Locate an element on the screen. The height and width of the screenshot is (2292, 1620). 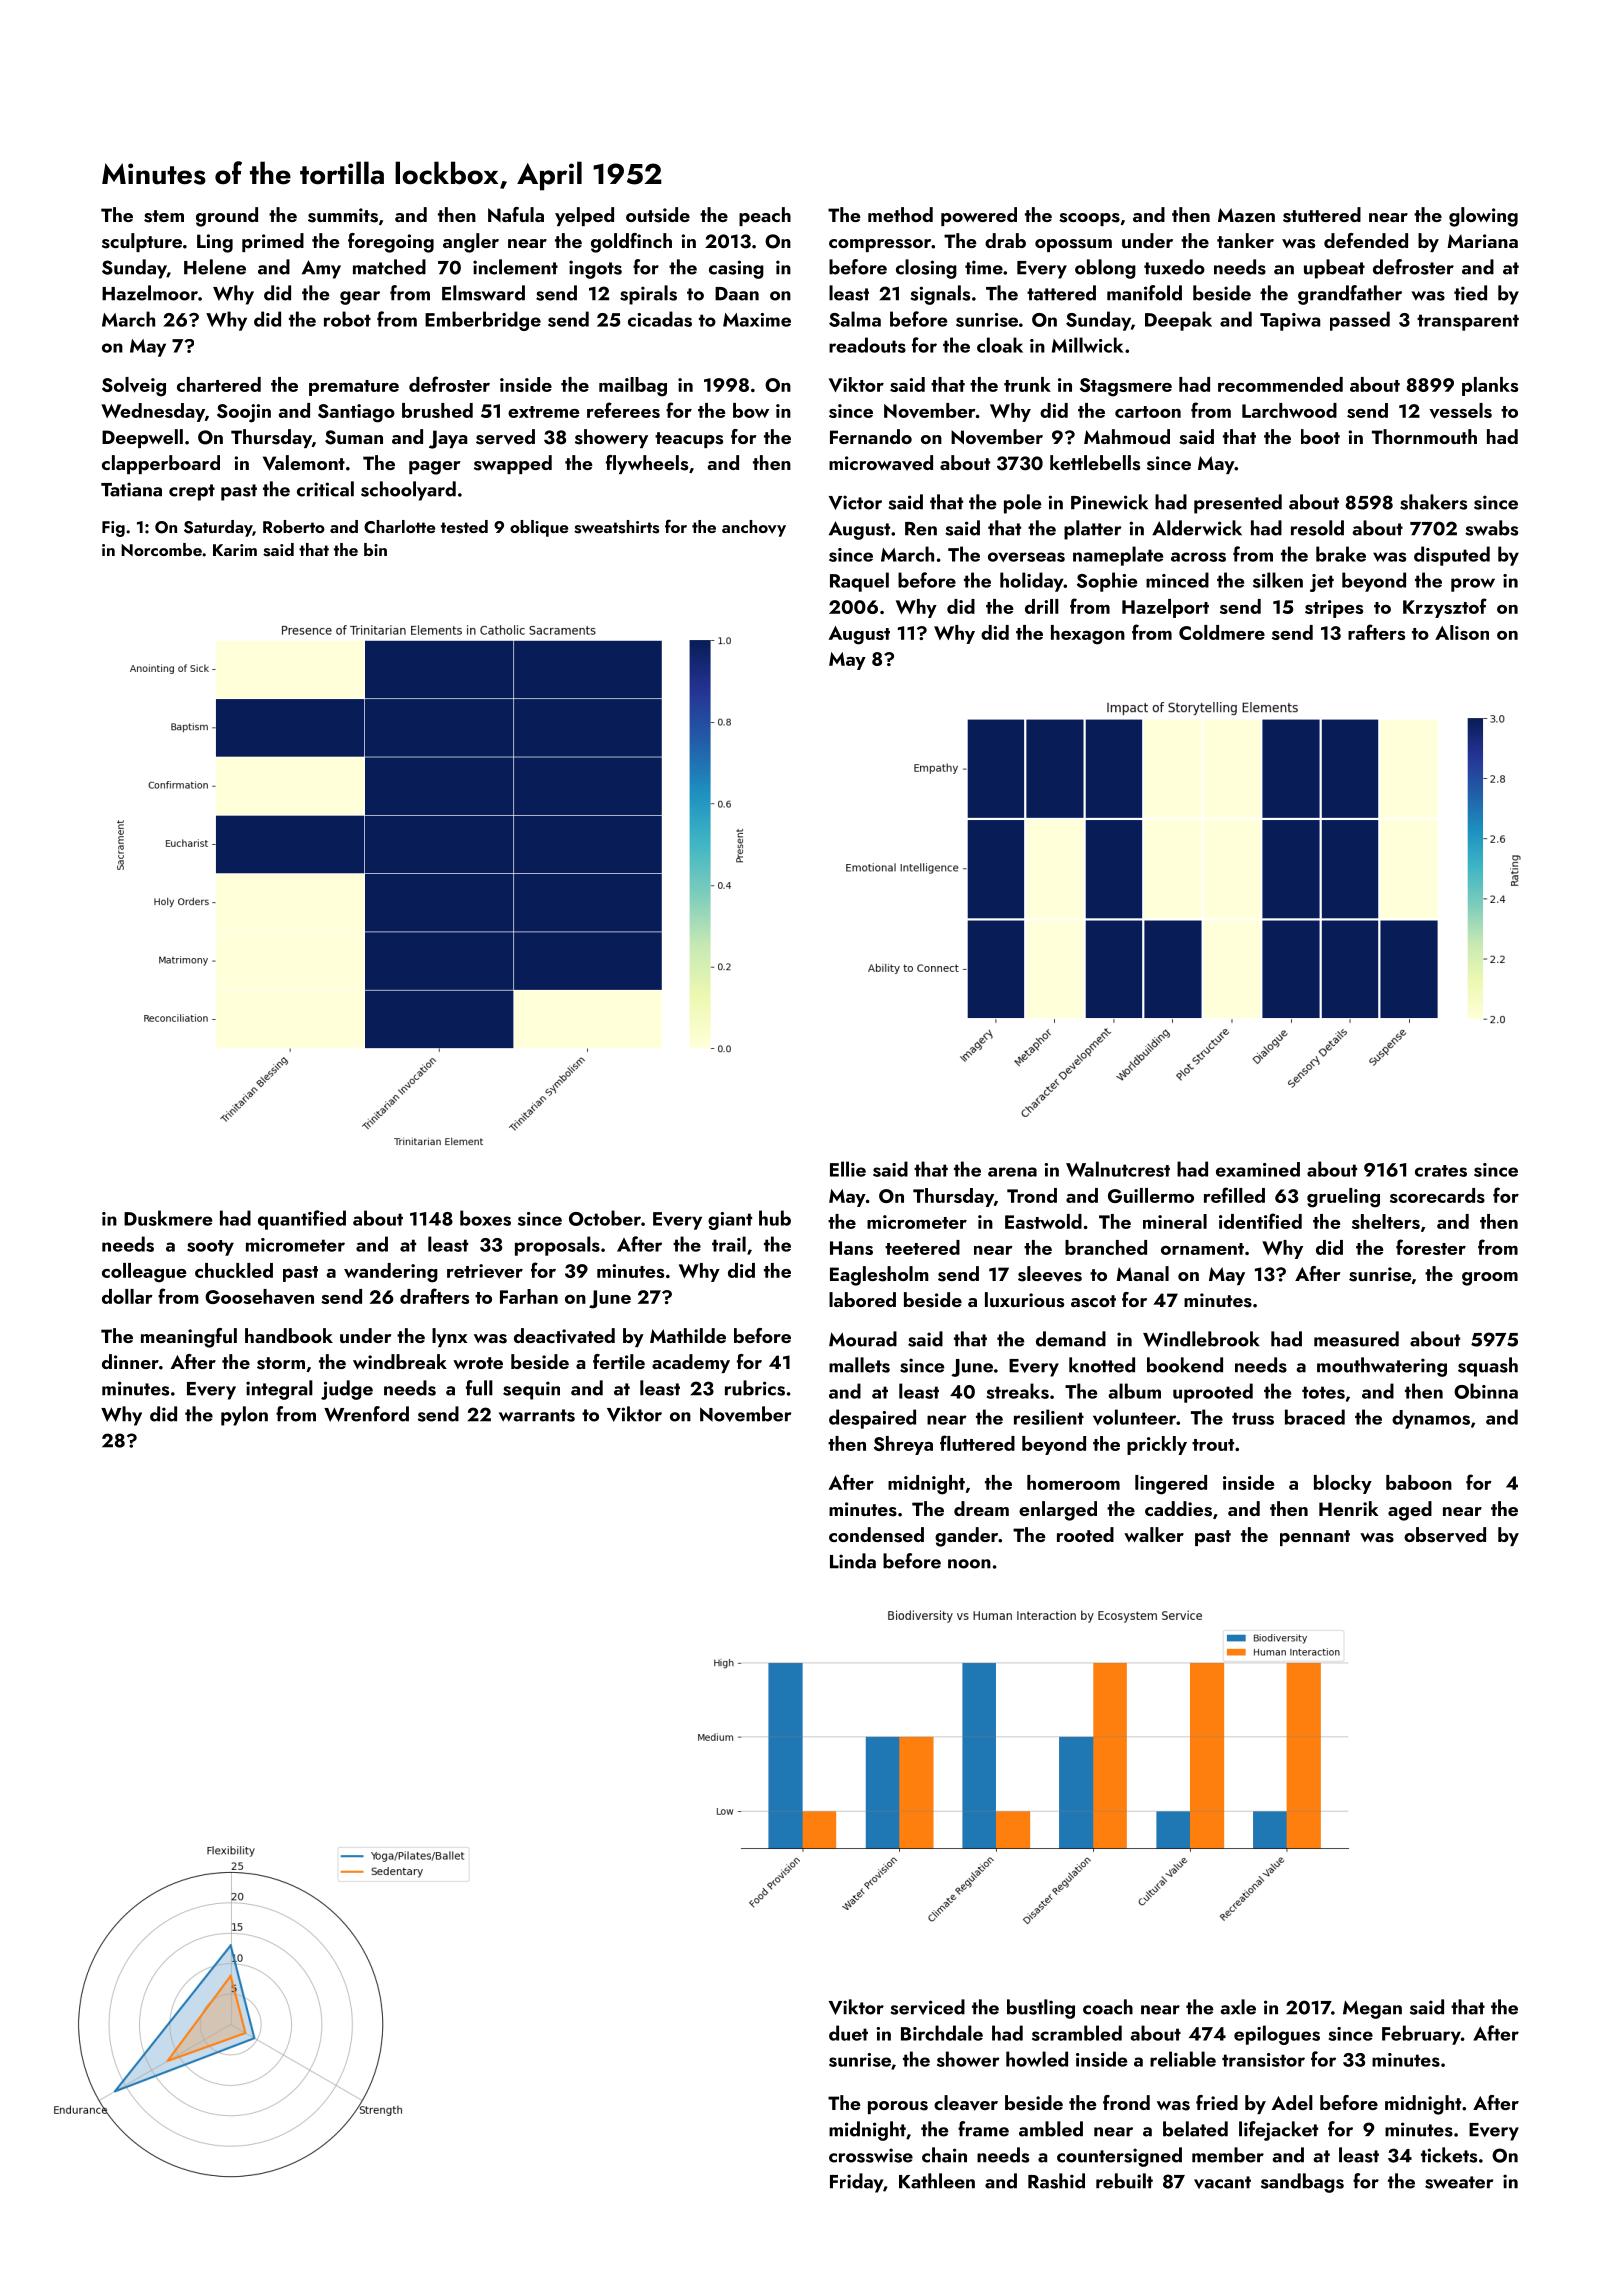
handbook is located at coordinates (289, 1335).
